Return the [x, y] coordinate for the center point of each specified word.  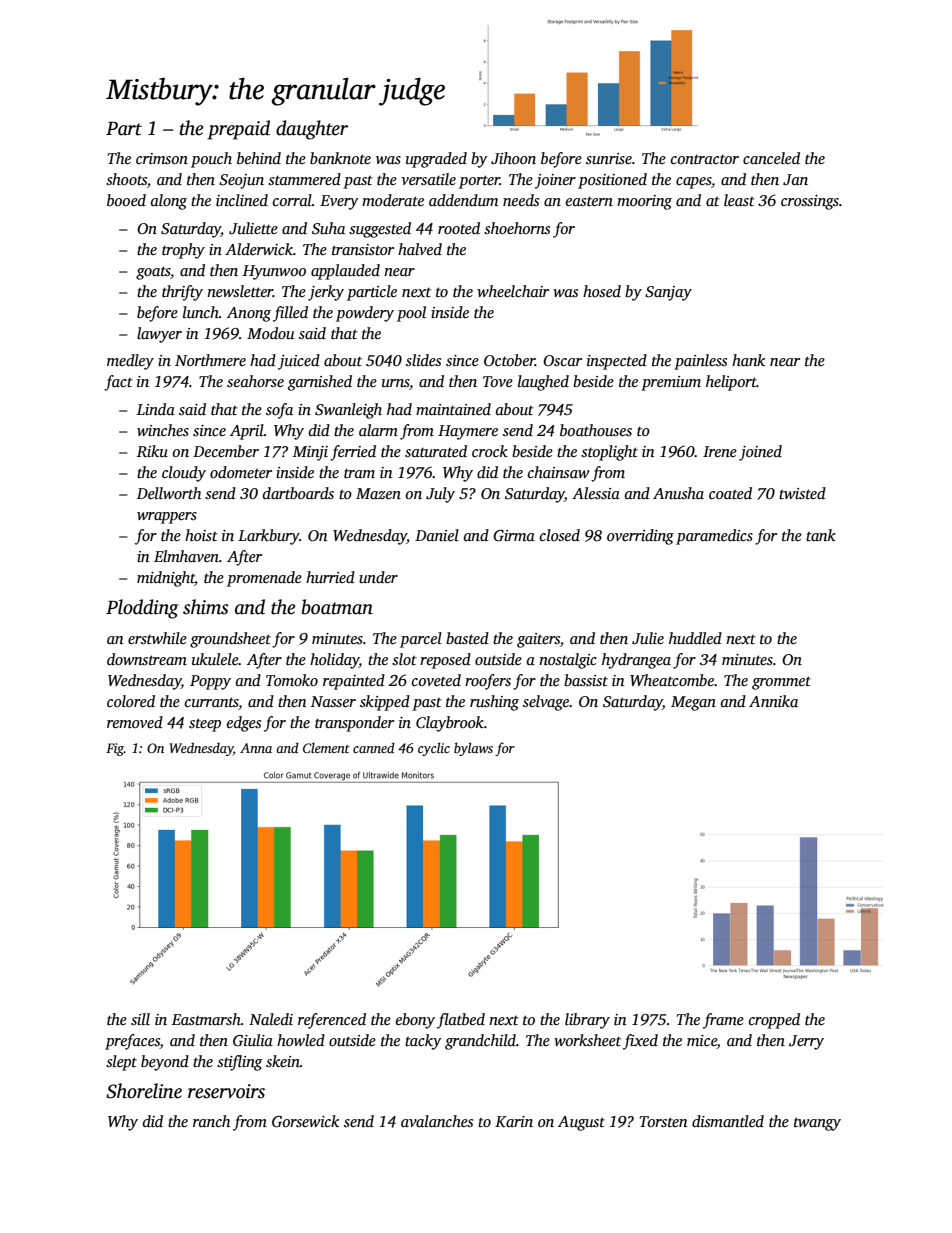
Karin [514, 1121]
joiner [555, 181]
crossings [810, 202]
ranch [211, 1121]
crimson [162, 159]
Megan [693, 703]
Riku [152, 451]
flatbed [461, 1021]
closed [560, 535]
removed [135, 722]
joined [760, 453]
